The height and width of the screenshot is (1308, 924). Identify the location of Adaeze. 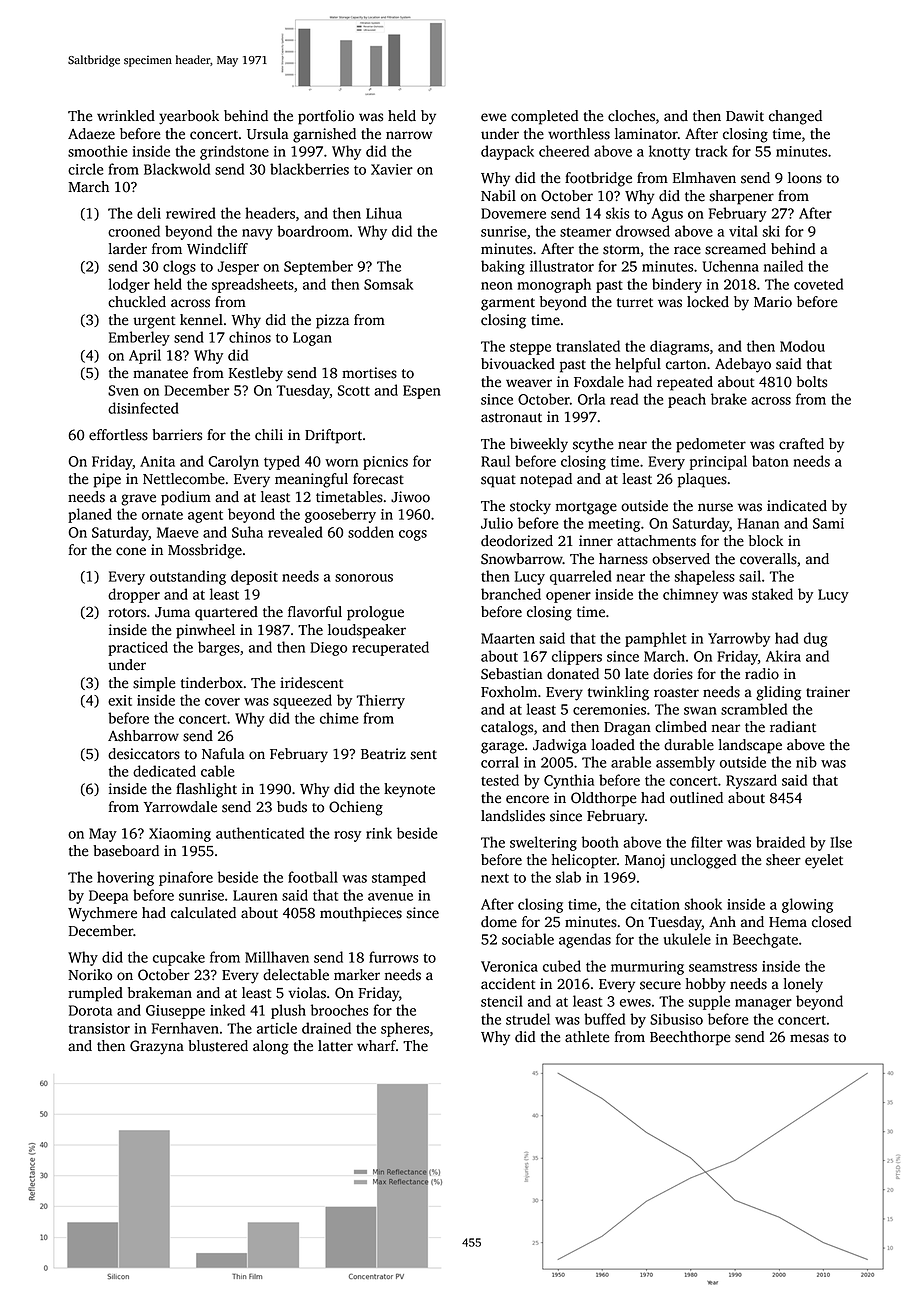
(91, 134).
